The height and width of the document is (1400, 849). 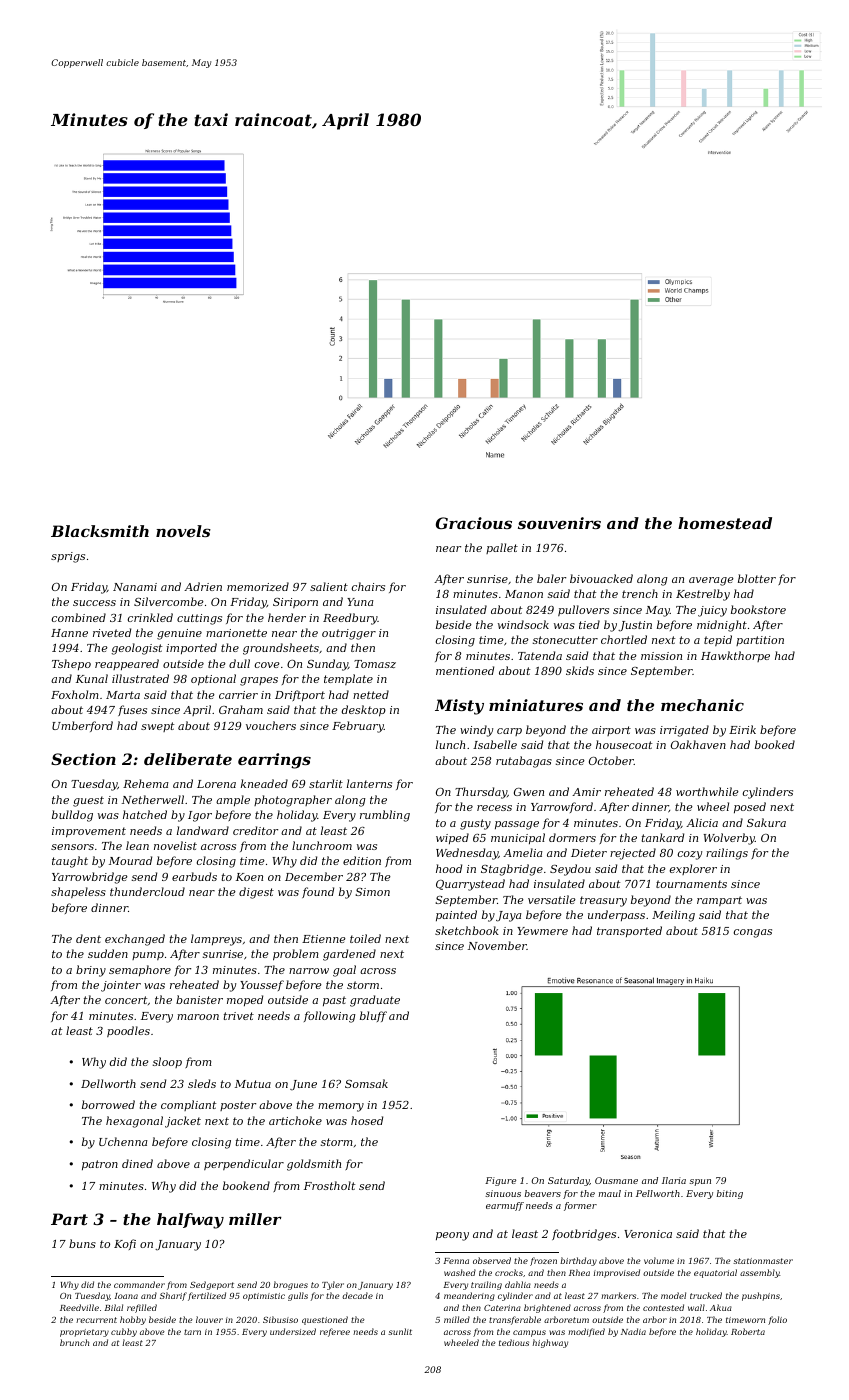 What do you see at coordinates (91, 971) in the document?
I see `briny` at bounding box center [91, 971].
